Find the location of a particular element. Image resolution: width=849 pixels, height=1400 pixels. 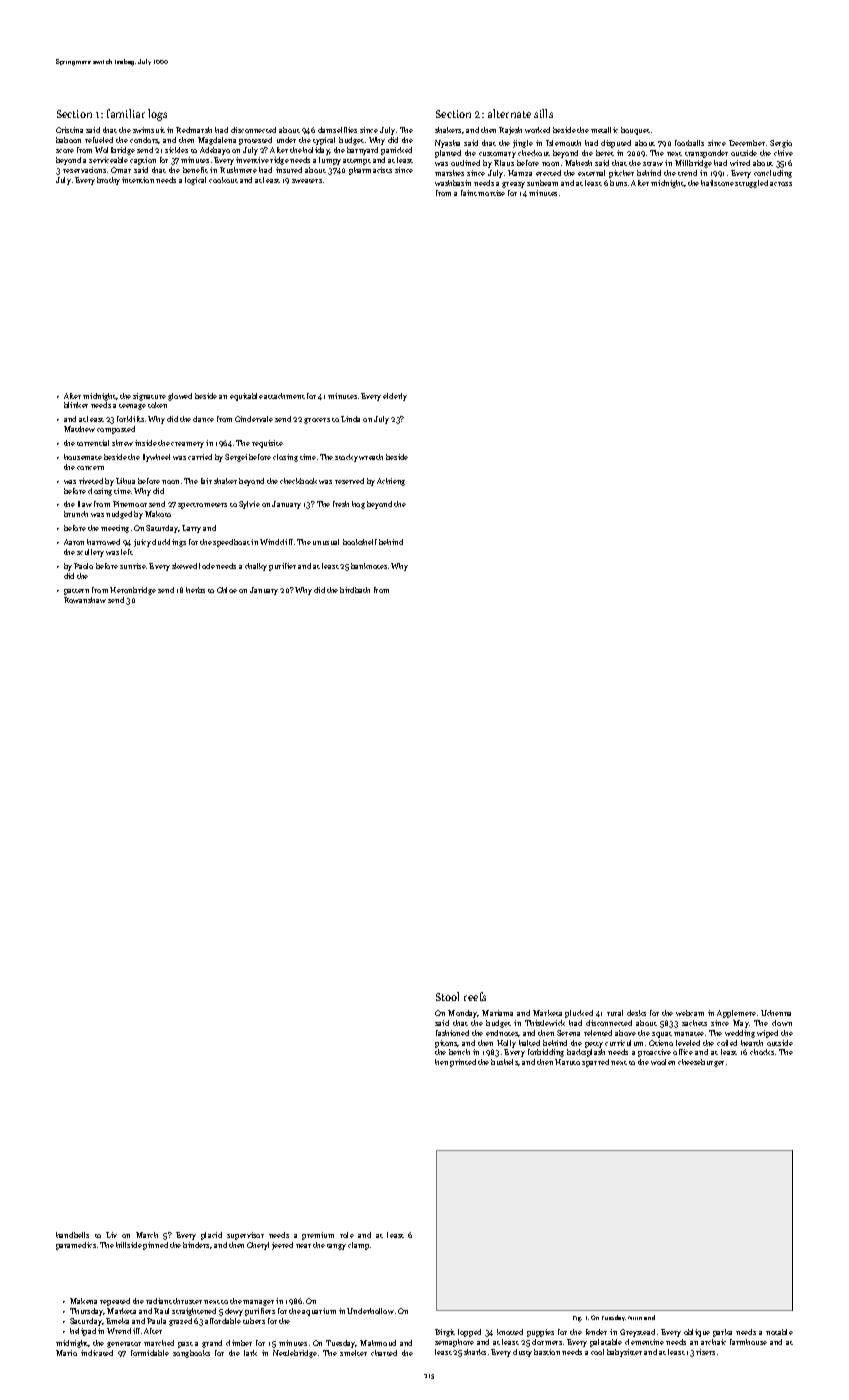

footballs is located at coordinates (689, 143).
